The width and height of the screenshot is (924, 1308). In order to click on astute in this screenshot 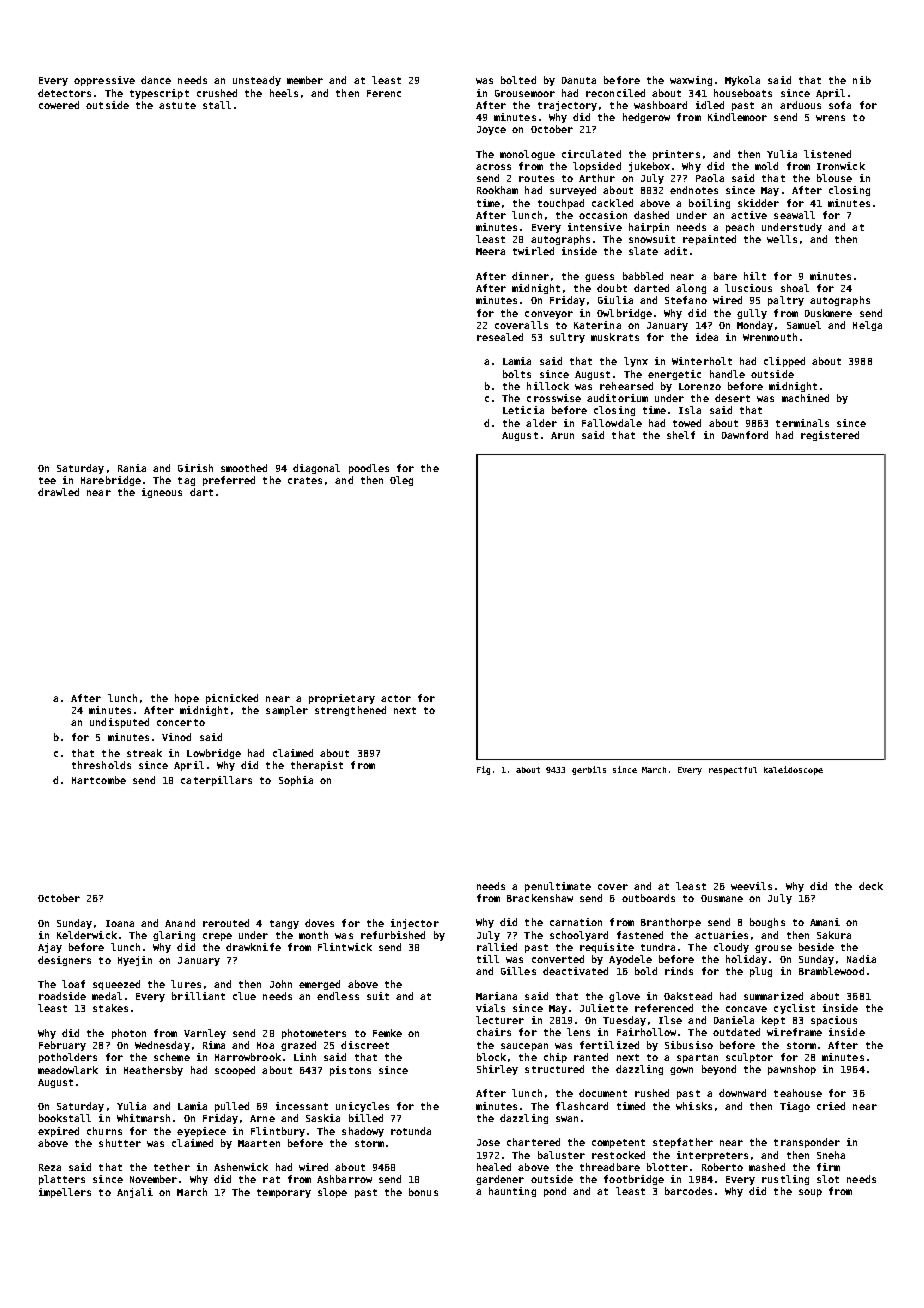, I will do `click(177, 105)`.
